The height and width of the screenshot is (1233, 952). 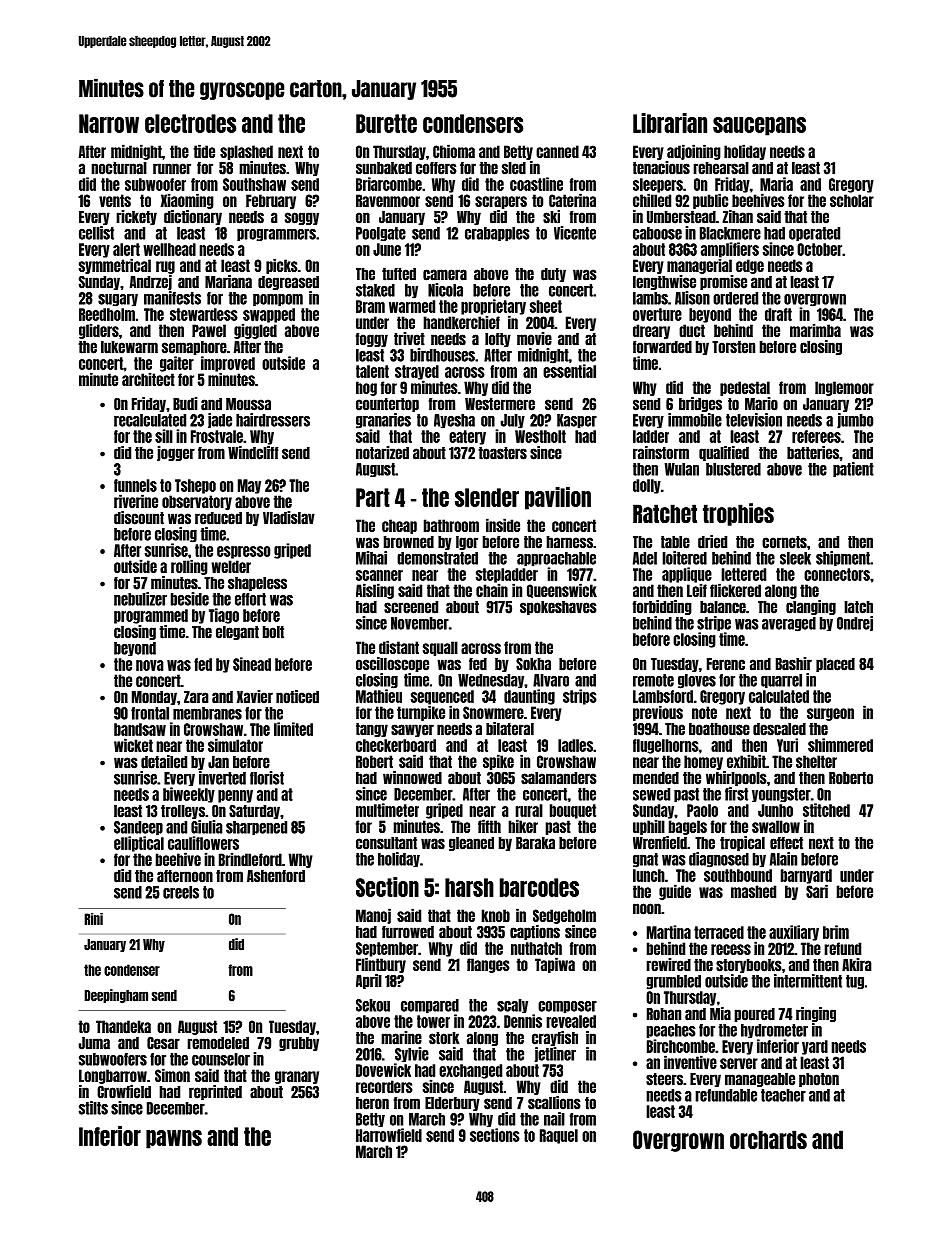 What do you see at coordinates (135, 485) in the screenshot?
I see `funnels` at bounding box center [135, 485].
